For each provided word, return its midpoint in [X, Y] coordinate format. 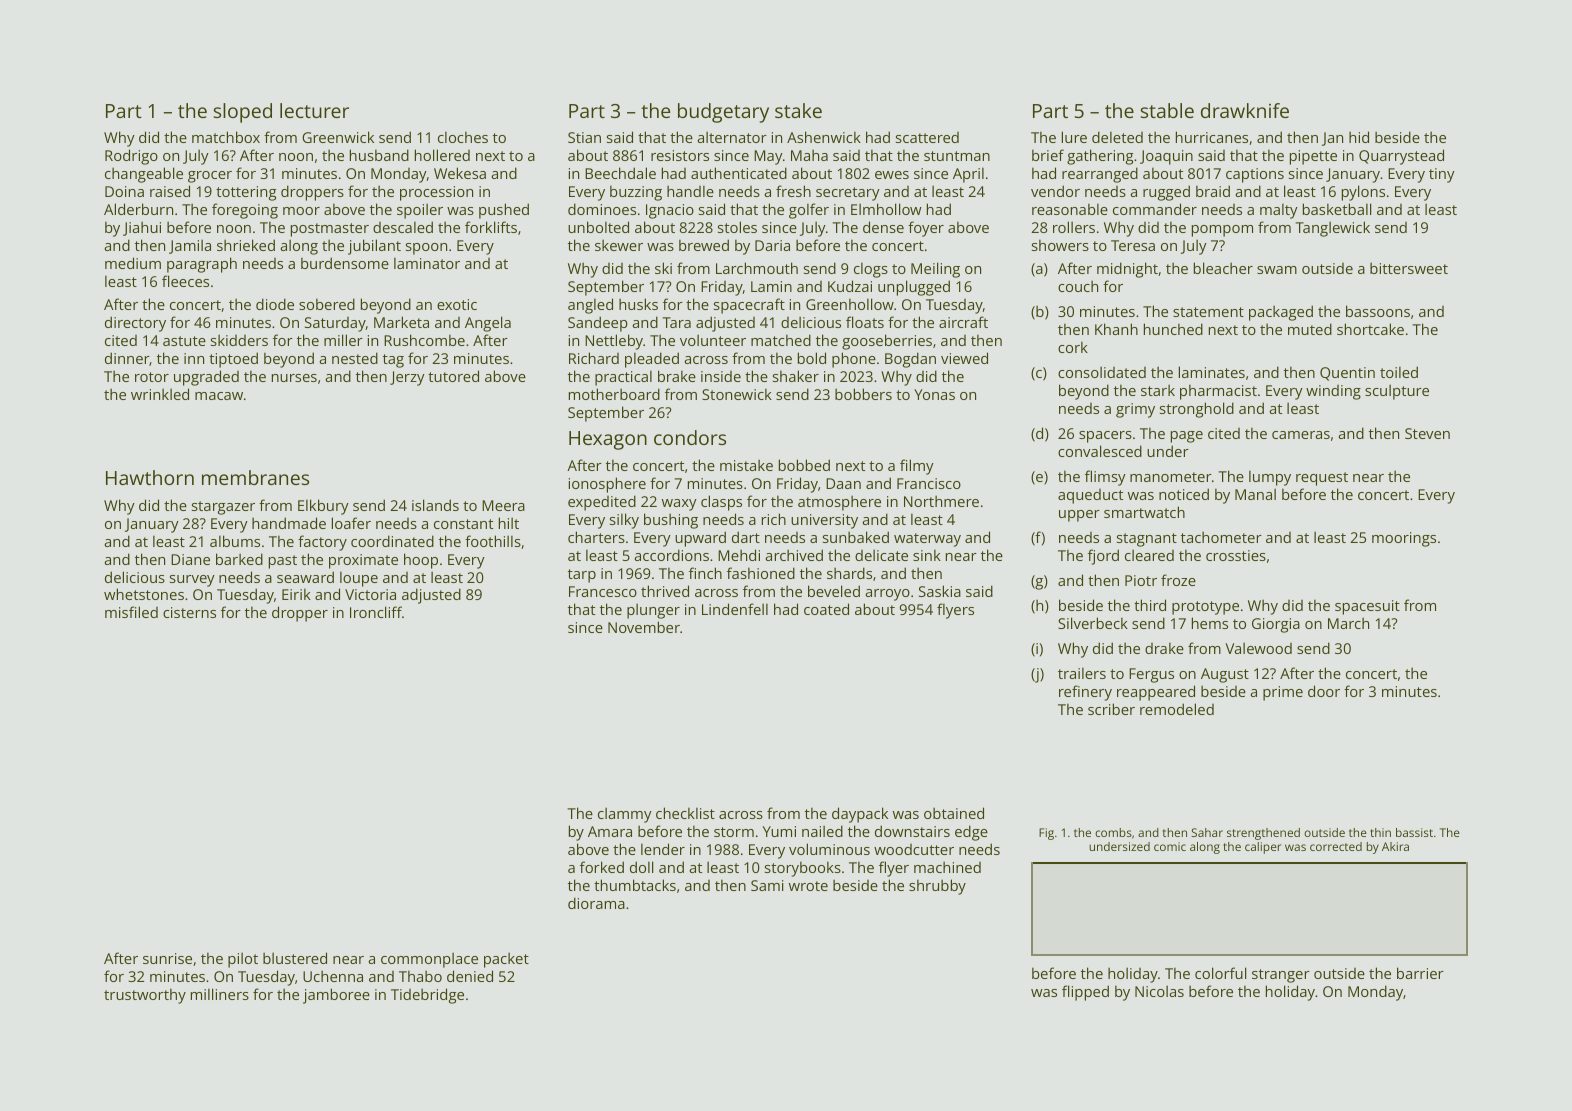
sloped [243, 113]
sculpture [1397, 392]
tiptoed [233, 360]
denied [470, 976]
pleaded [652, 360]
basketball [1337, 209]
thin [1380, 832]
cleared [1149, 555]
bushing [671, 521]
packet [506, 960]
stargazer [223, 508]
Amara [610, 831]
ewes [892, 175]
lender [663, 849]
